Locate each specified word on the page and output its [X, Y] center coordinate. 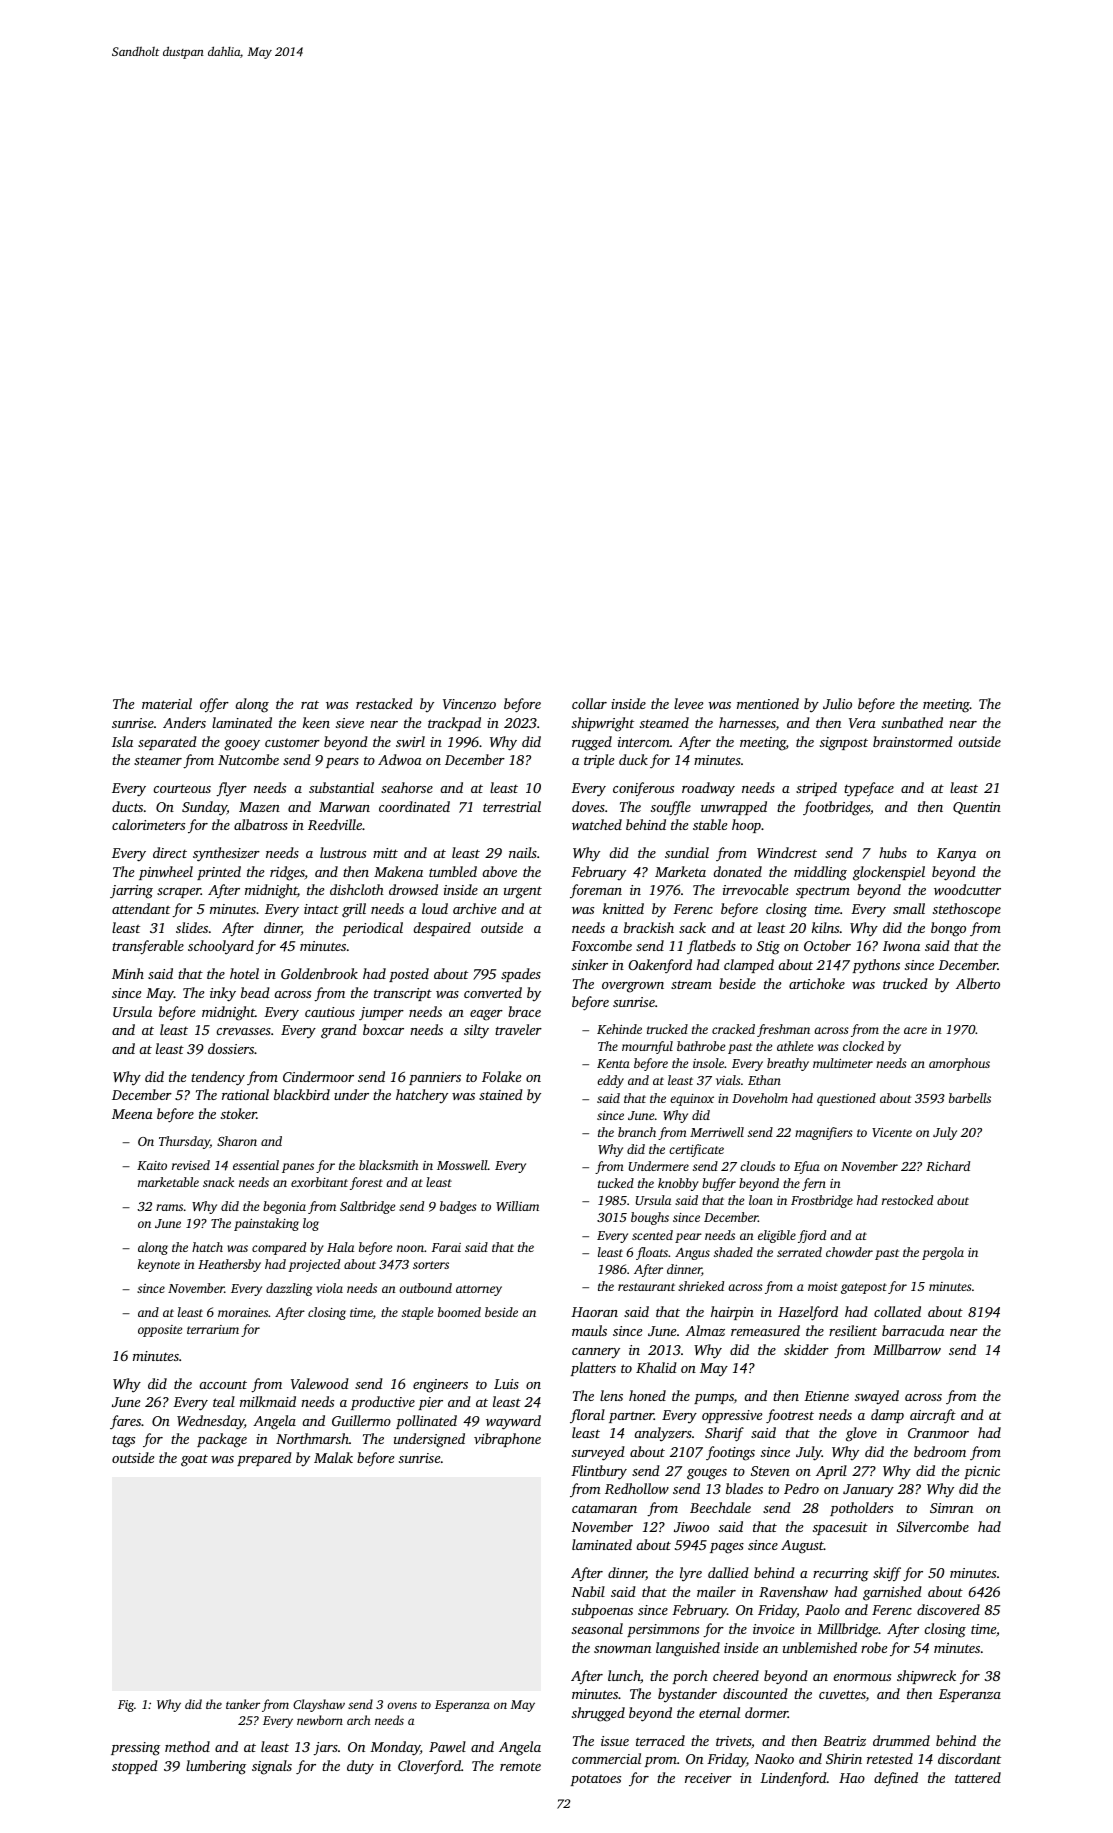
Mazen [259, 807]
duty [360, 1767]
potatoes [595, 1780]
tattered [978, 1777]
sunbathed [912, 722]
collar [589, 703]
